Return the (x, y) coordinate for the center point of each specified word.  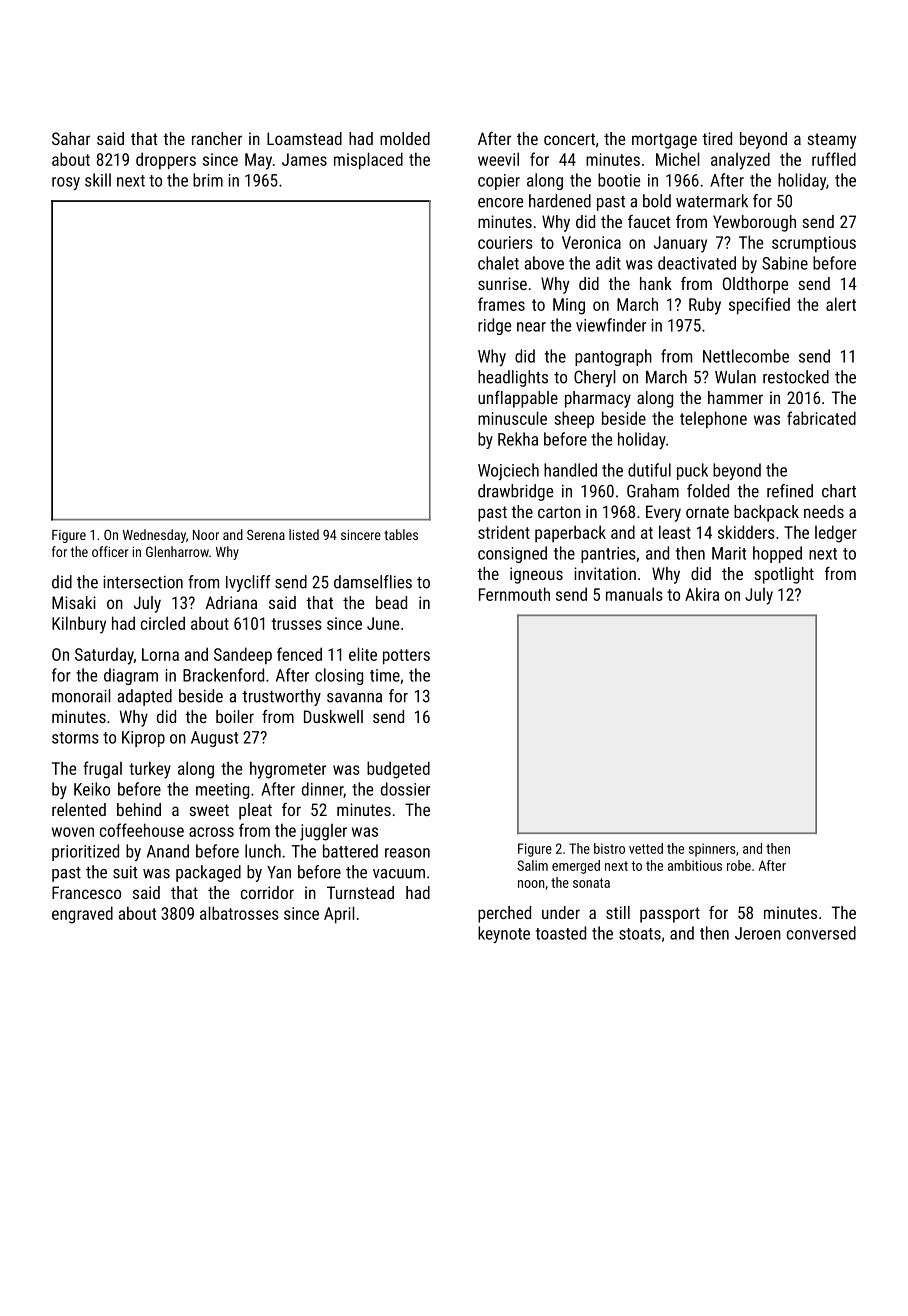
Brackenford (223, 675)
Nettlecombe (746, 356)
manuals (634, 594)
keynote (504, 934)
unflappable (518, 399)
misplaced (368, 161)
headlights (513, 378)
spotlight (784, 575)
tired (717, 138)
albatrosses (239, 913)
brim (208, 180)
